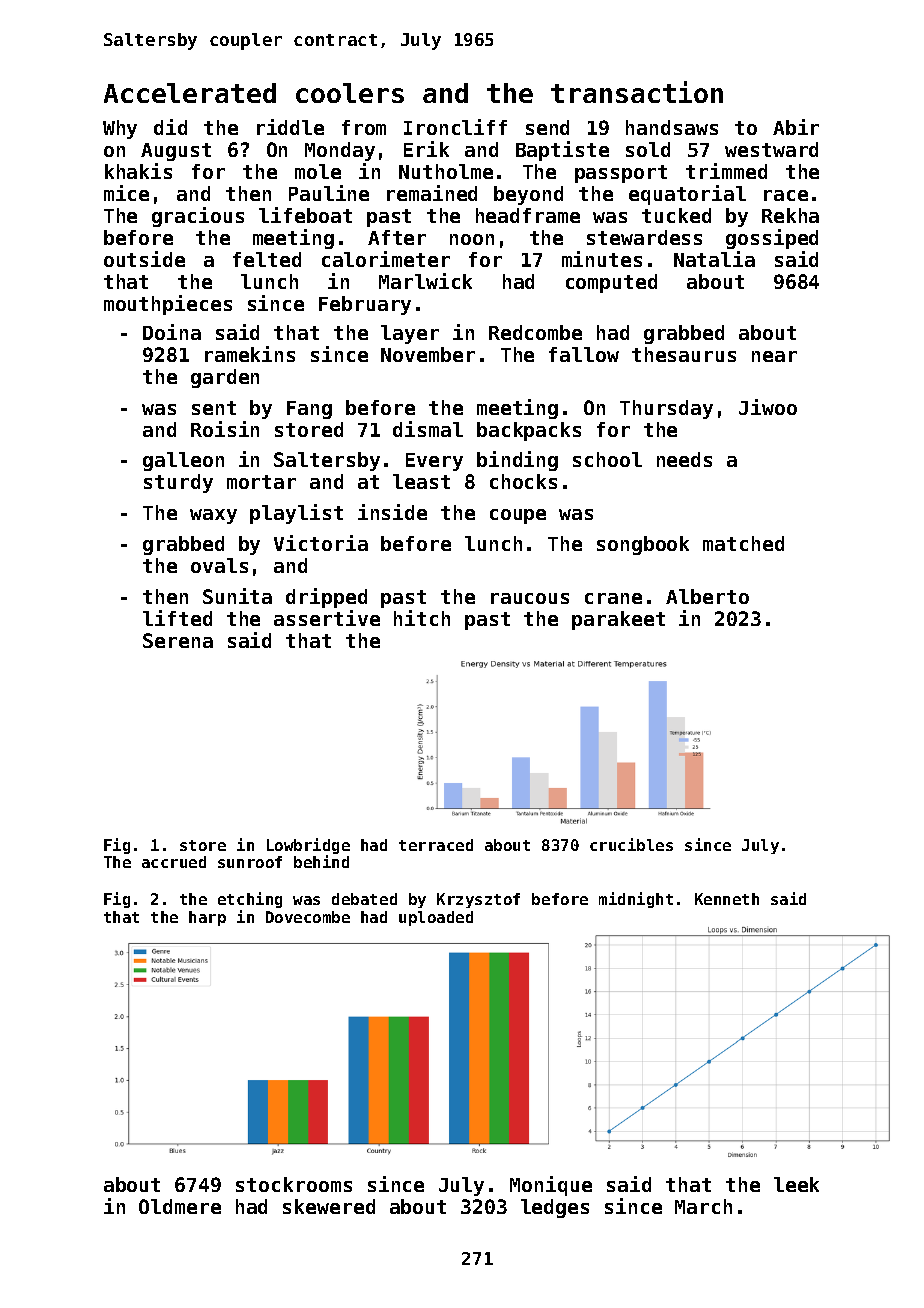 This document has height=1308, width=924. Describe the element at coordinates (178, 640) in the document. I see `Serena` at that location.
